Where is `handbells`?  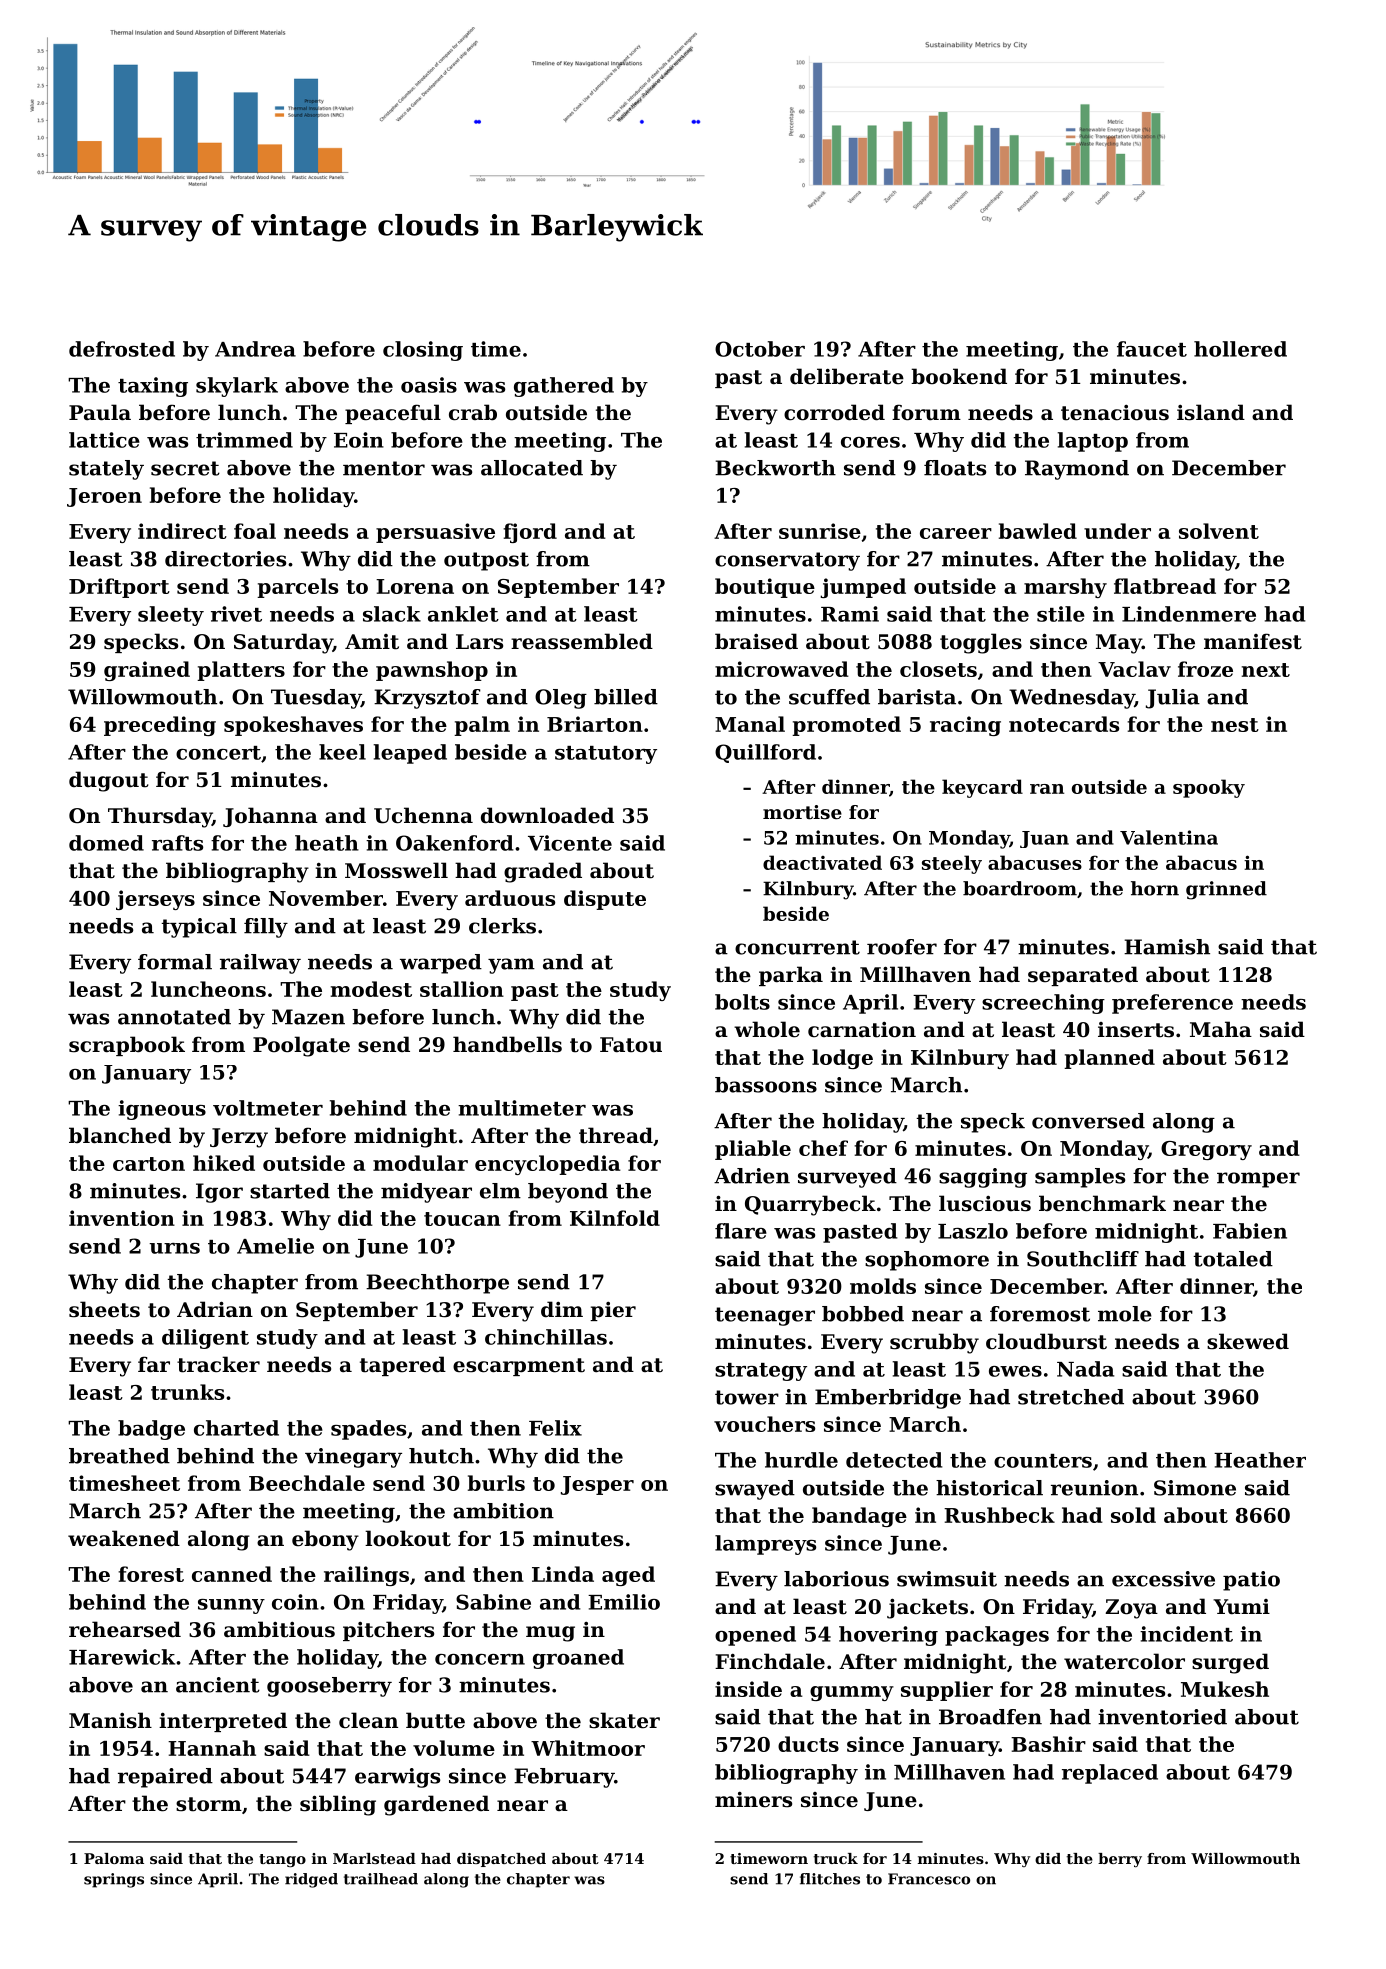
handbells is located at coordinates (507, 1044).
